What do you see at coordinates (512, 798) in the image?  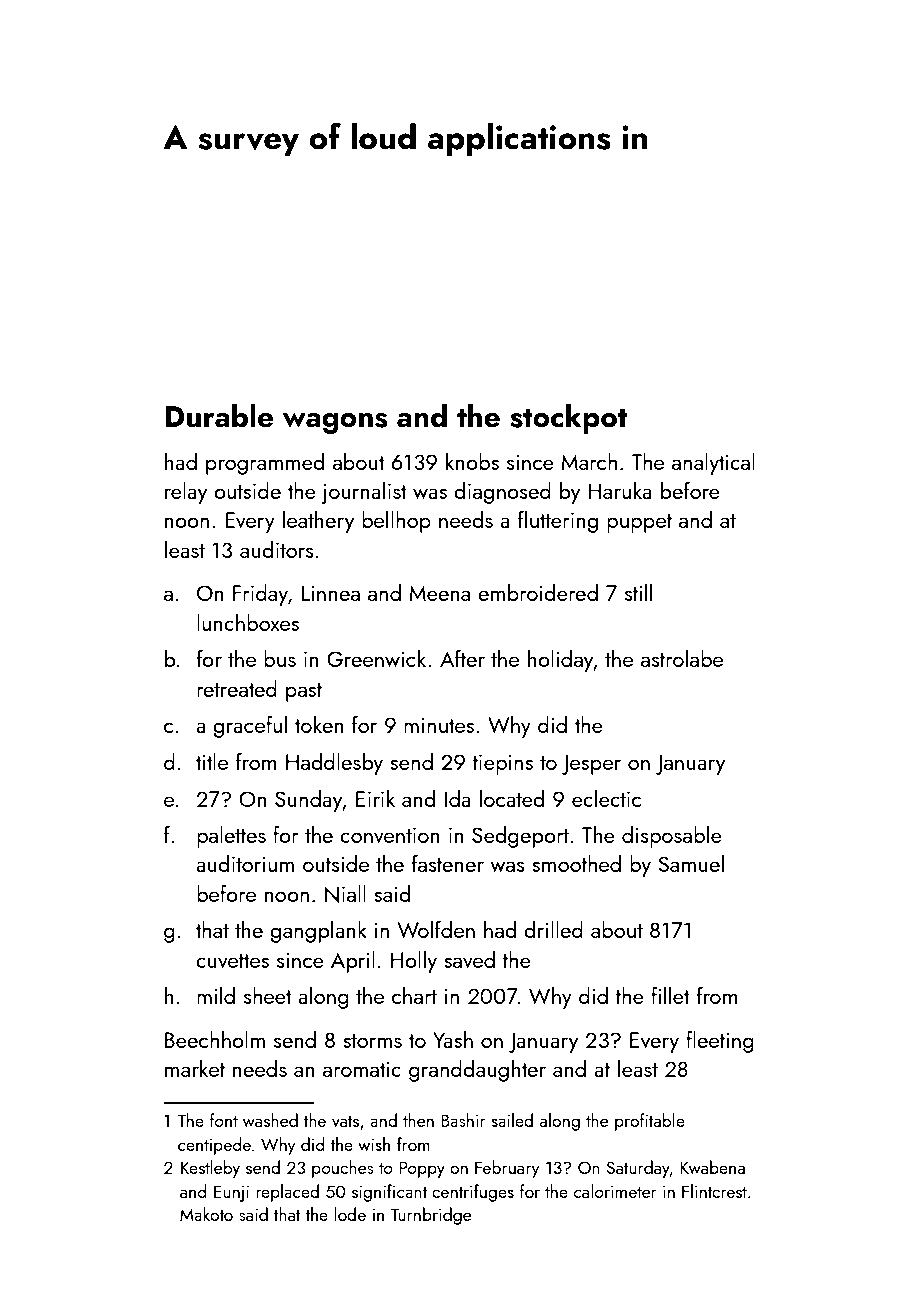 I see `located` at bounding box center [512, 798].
